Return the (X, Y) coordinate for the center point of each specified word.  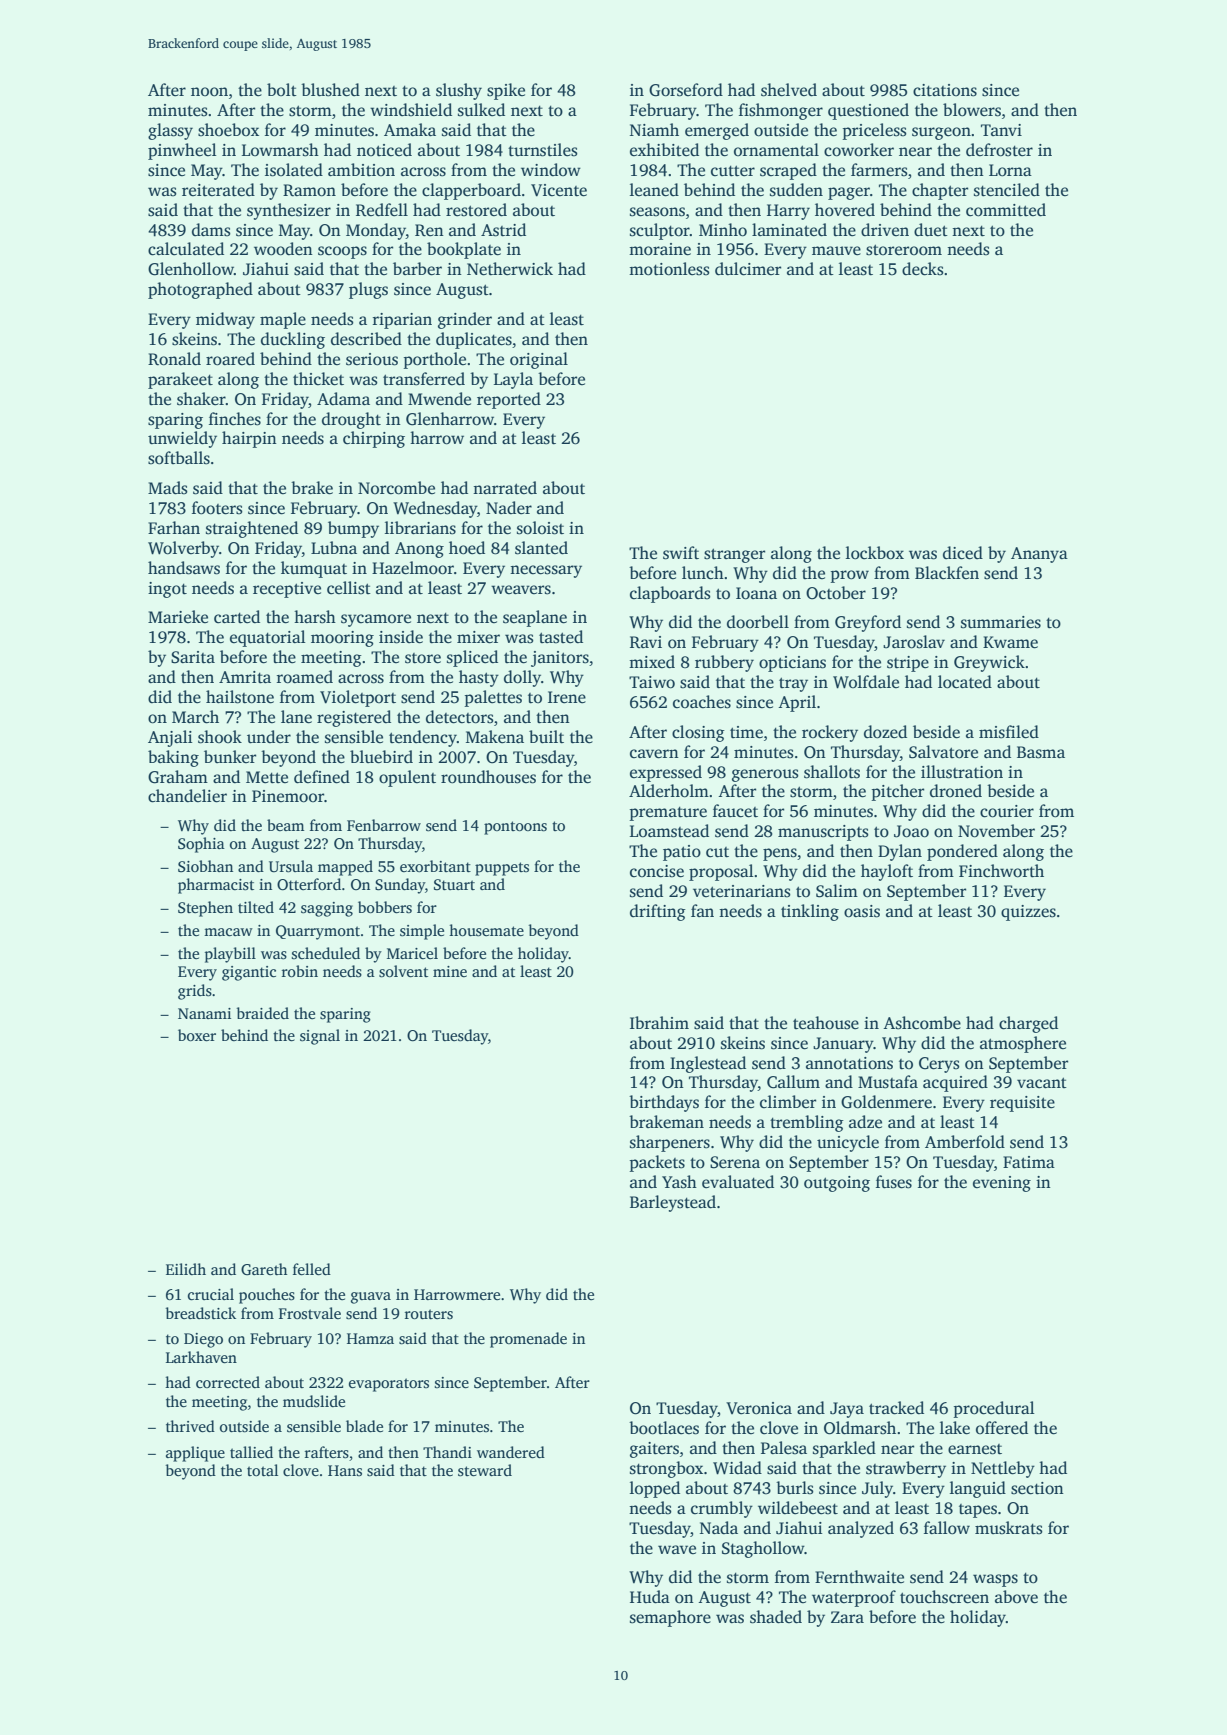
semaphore (670, 1618)
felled (312, 1269)
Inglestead (708, 1064)
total (262, 1470)
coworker (859, 150)
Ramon (309, 190)
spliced (472, 658)
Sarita (193, 657)
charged (1028, 1024)
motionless (669, 269)
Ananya (1039, 555)
